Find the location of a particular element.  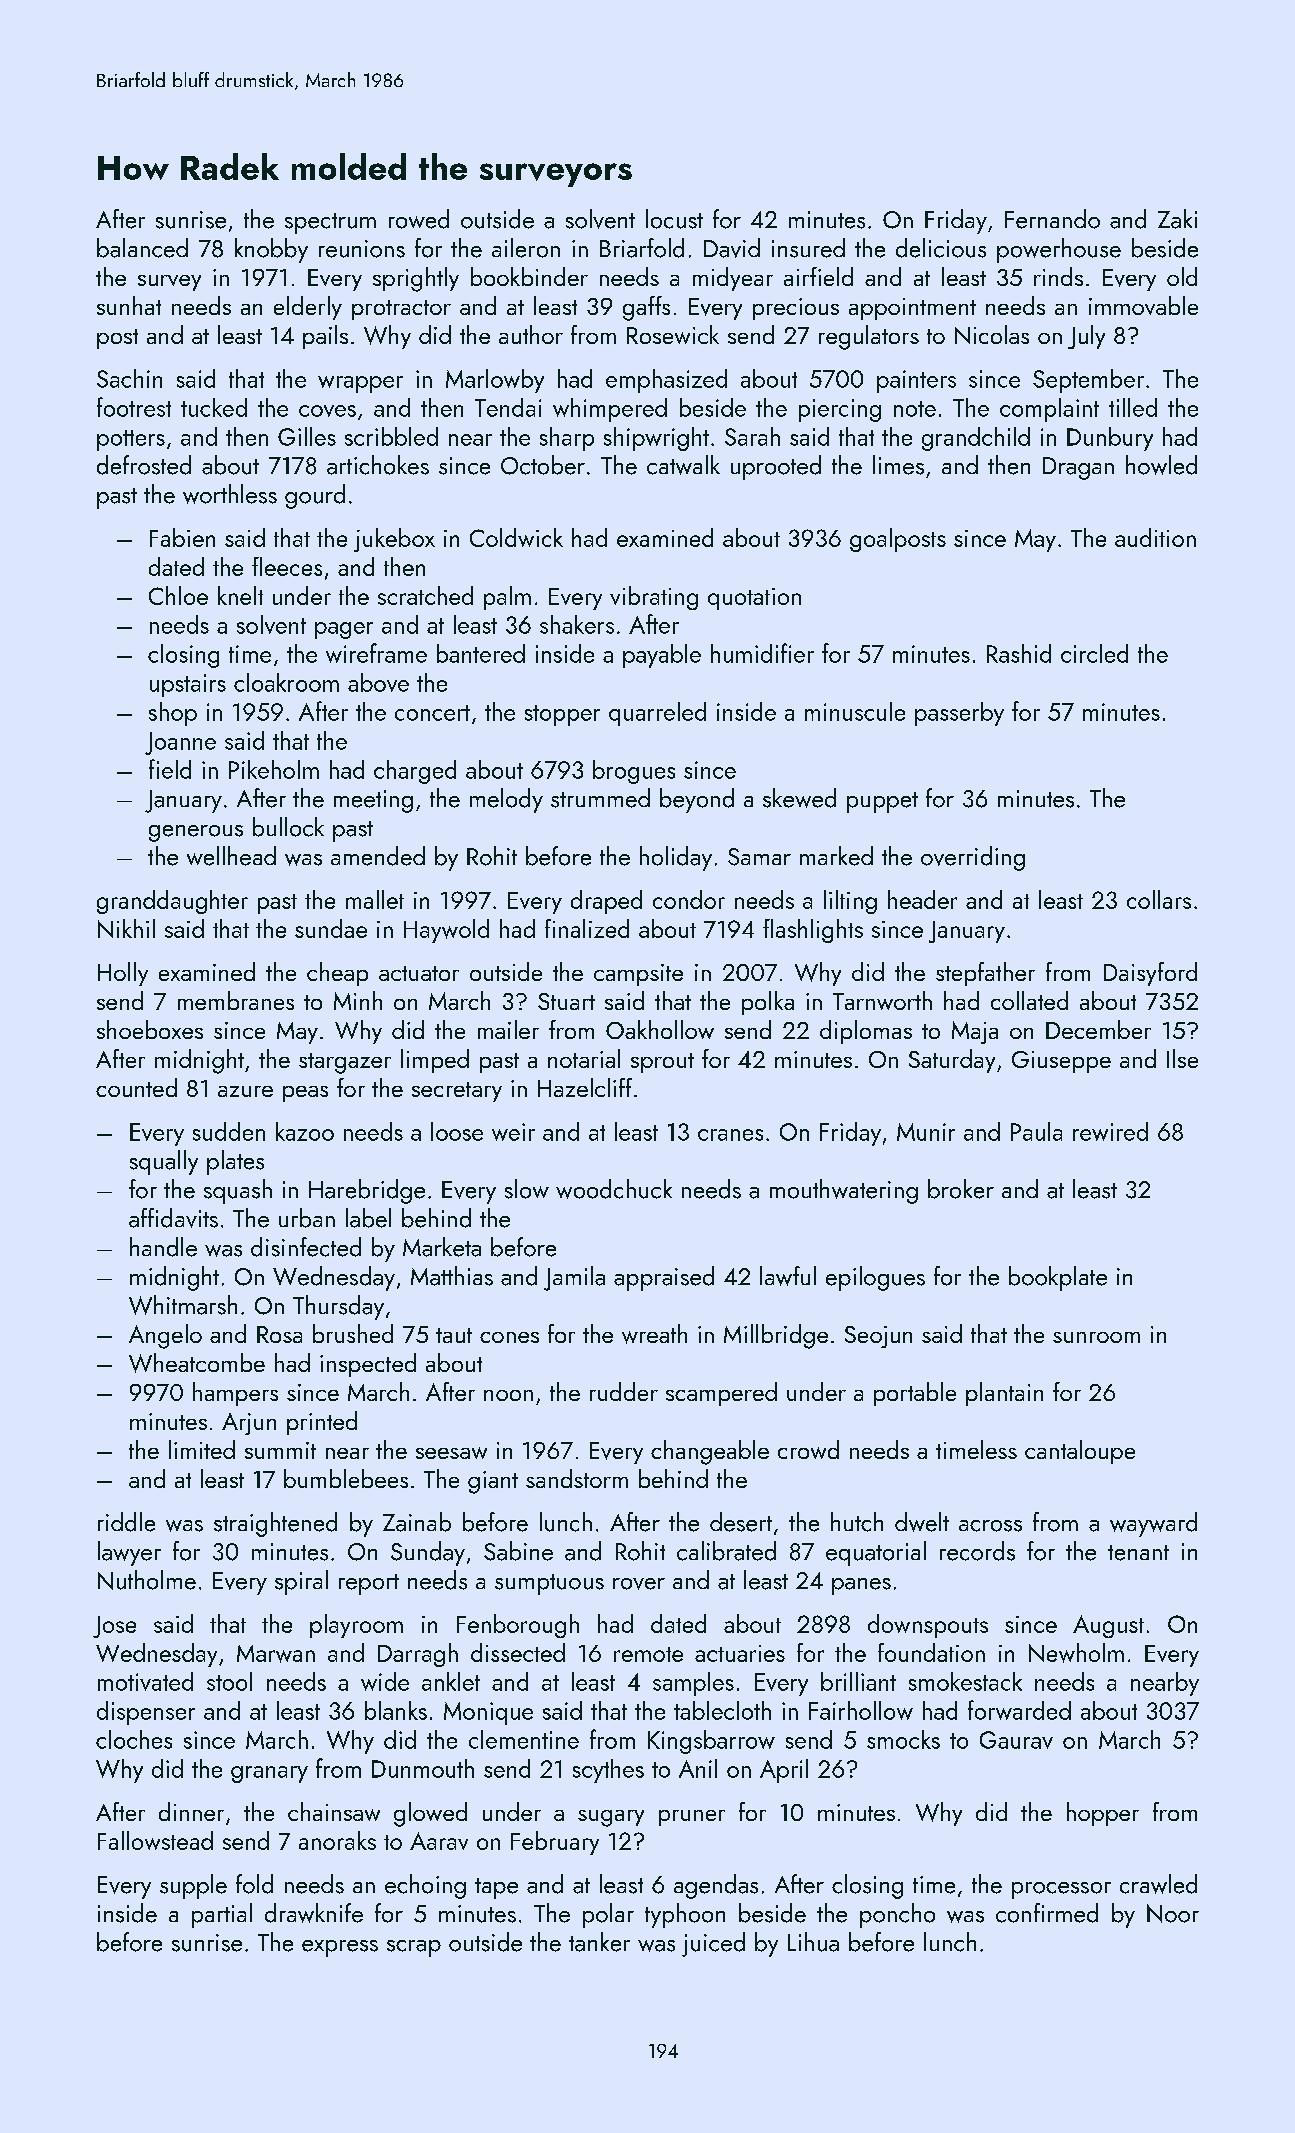

overriding is located at coordinates (973, 858).
